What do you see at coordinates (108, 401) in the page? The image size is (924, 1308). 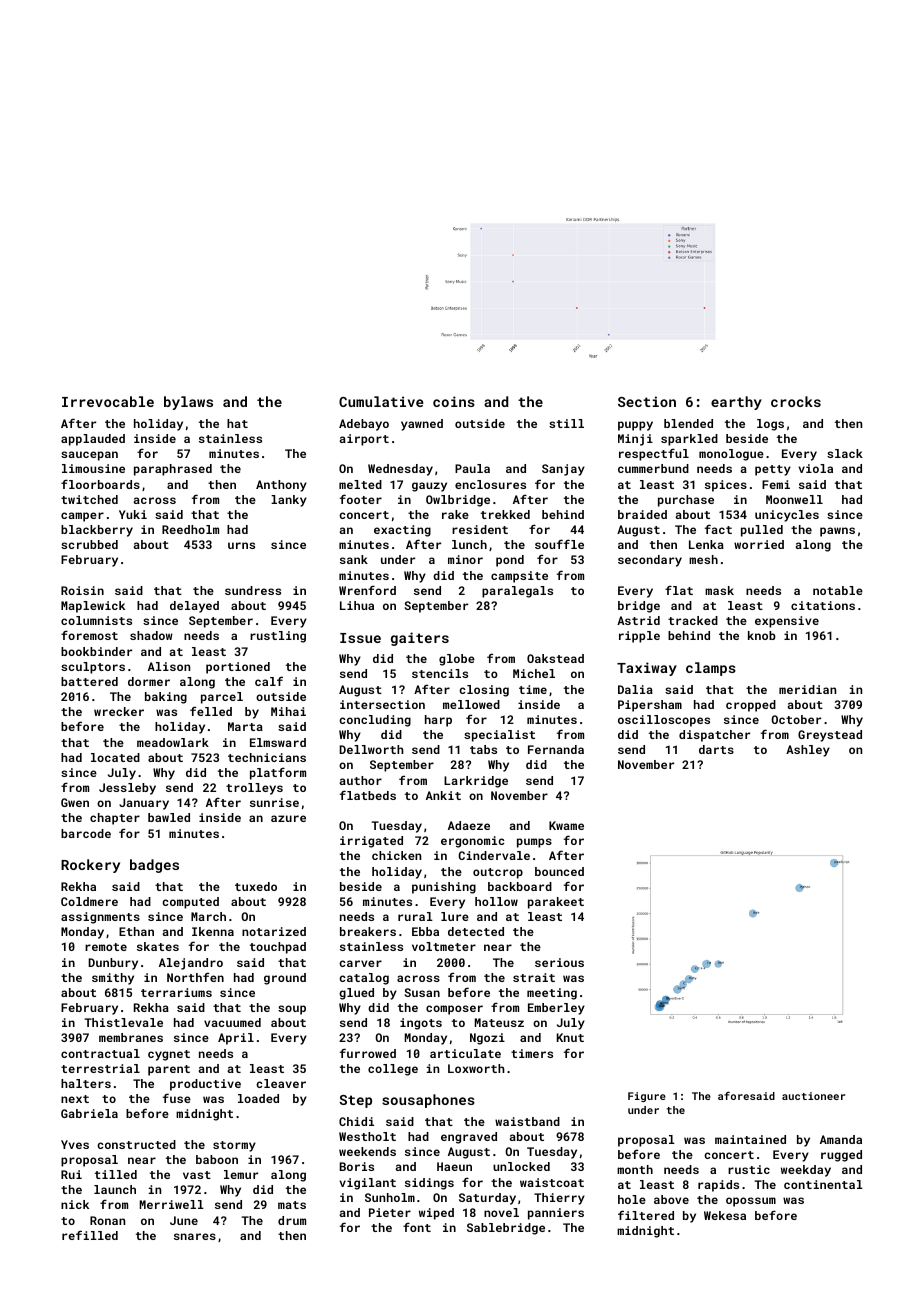 I see `Irrevocable` at bounding box center [108, 401].
